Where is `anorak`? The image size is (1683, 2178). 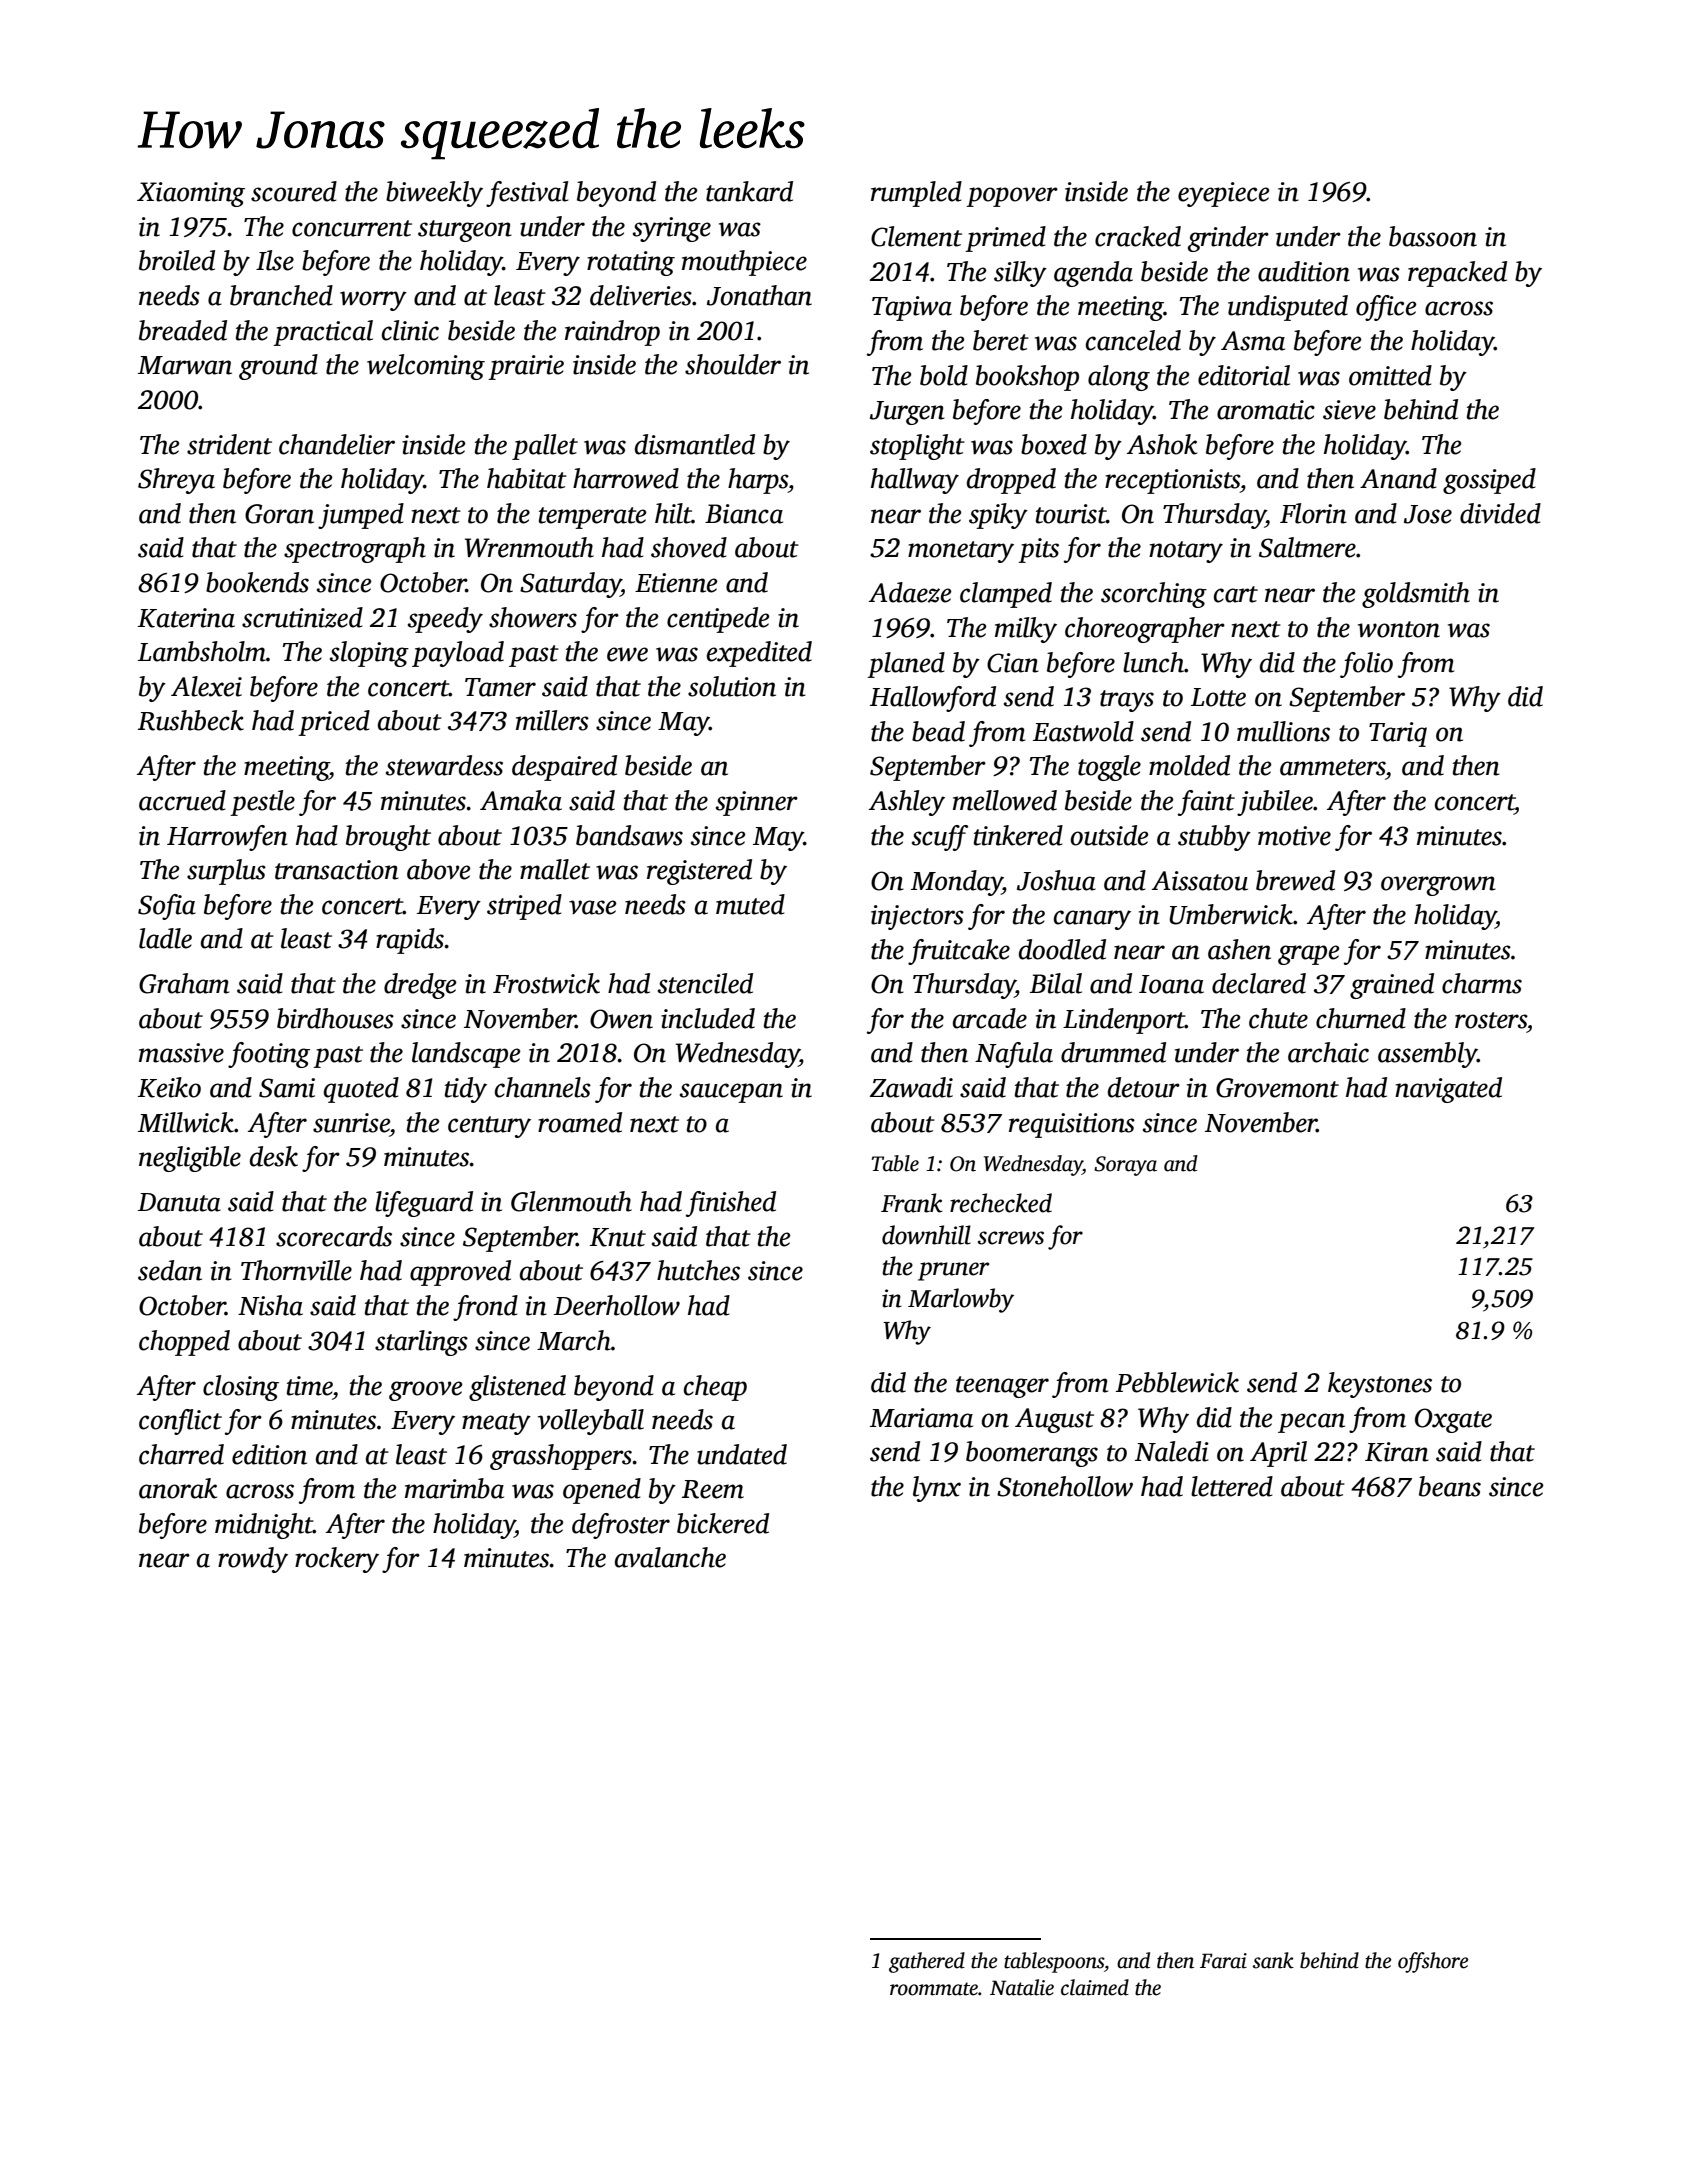 anorak is located at coordinates (178, 1488).
